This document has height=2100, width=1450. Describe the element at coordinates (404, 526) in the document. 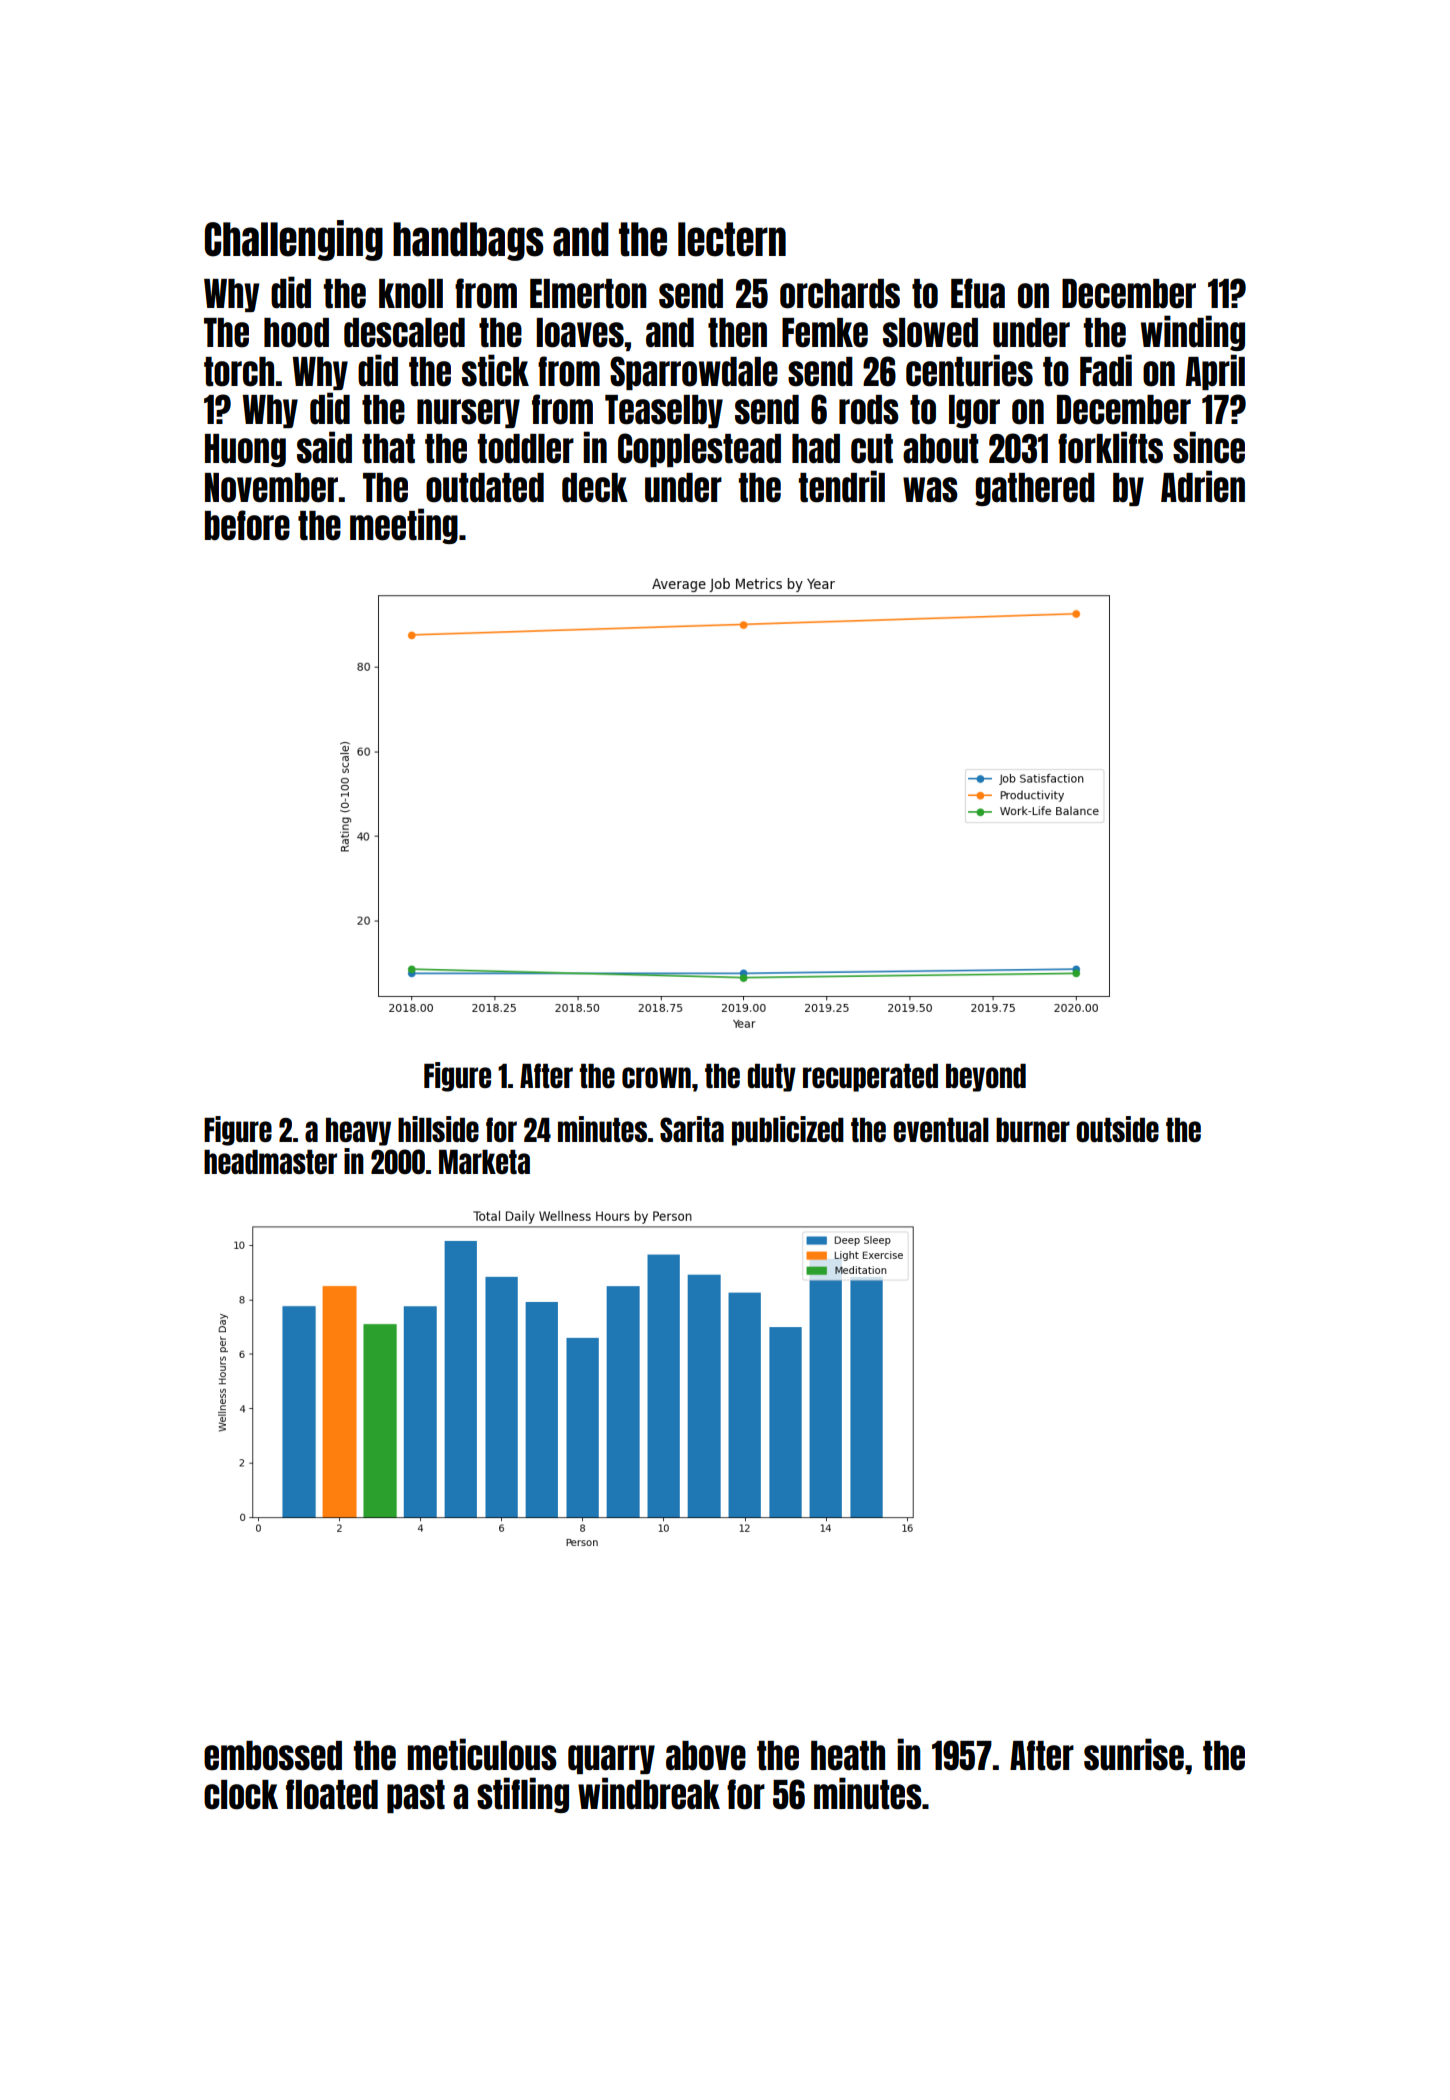

I see `meeting` at that location.
